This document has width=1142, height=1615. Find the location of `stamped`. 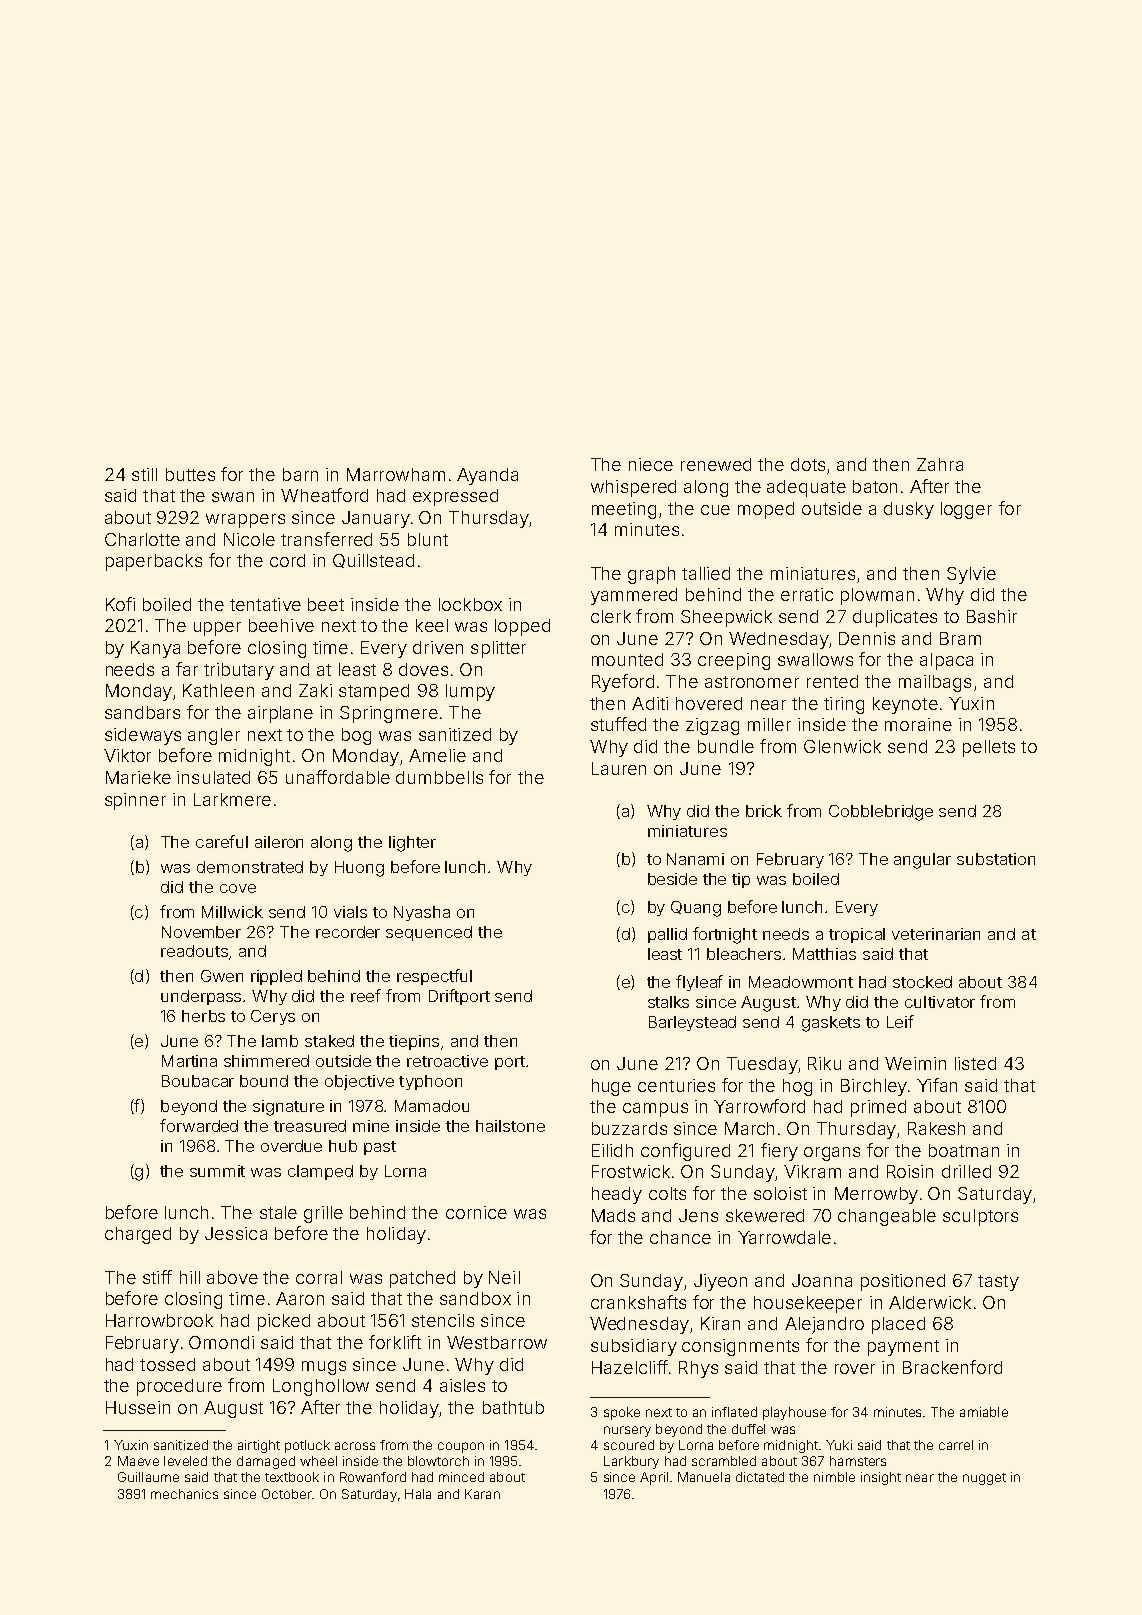

stamped is located at coordinates (374, 692).
